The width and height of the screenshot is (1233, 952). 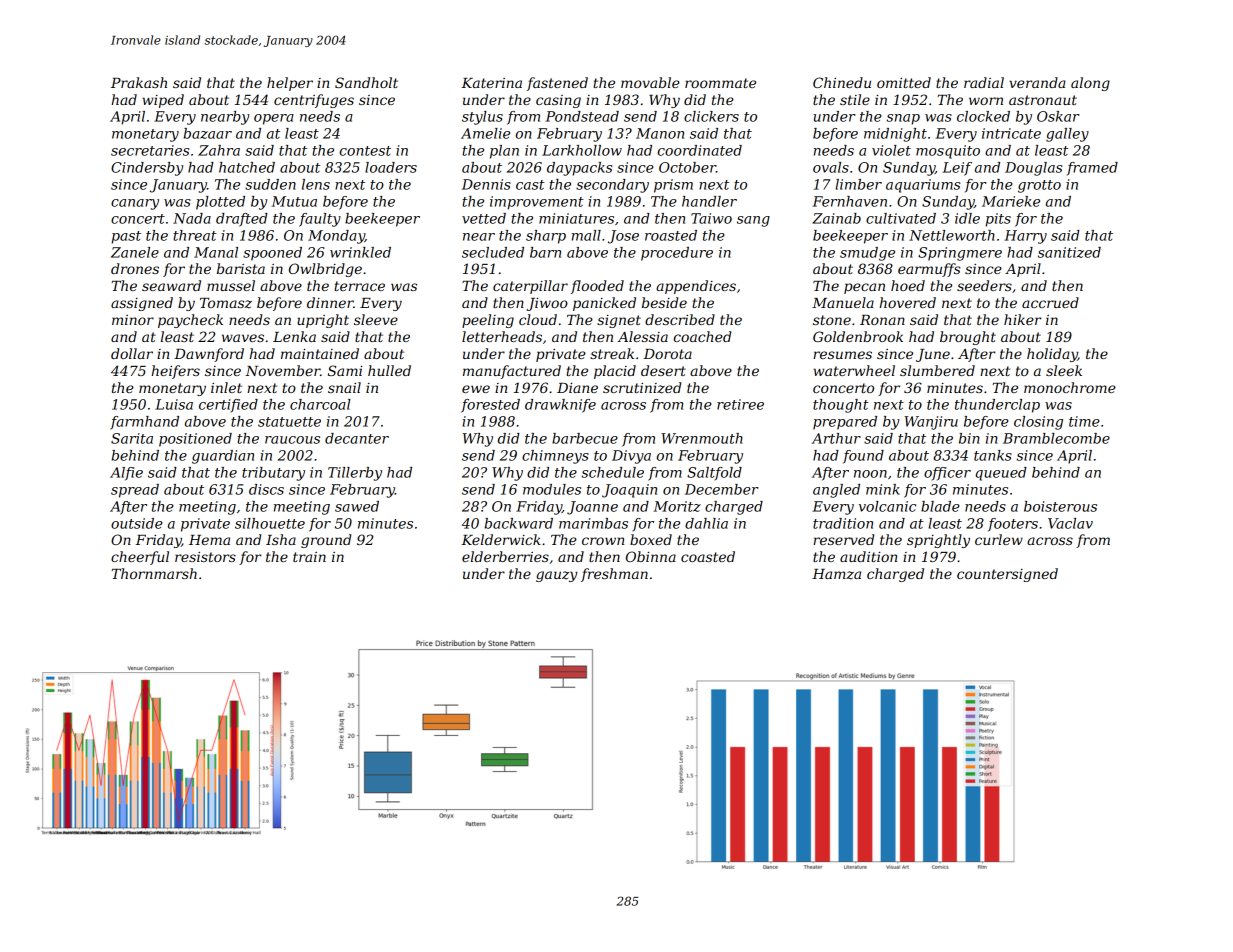 What do you see at coordinates (314, 101) in the screenshot?
I see `centrifuges` at bounding box center [314, 101].
